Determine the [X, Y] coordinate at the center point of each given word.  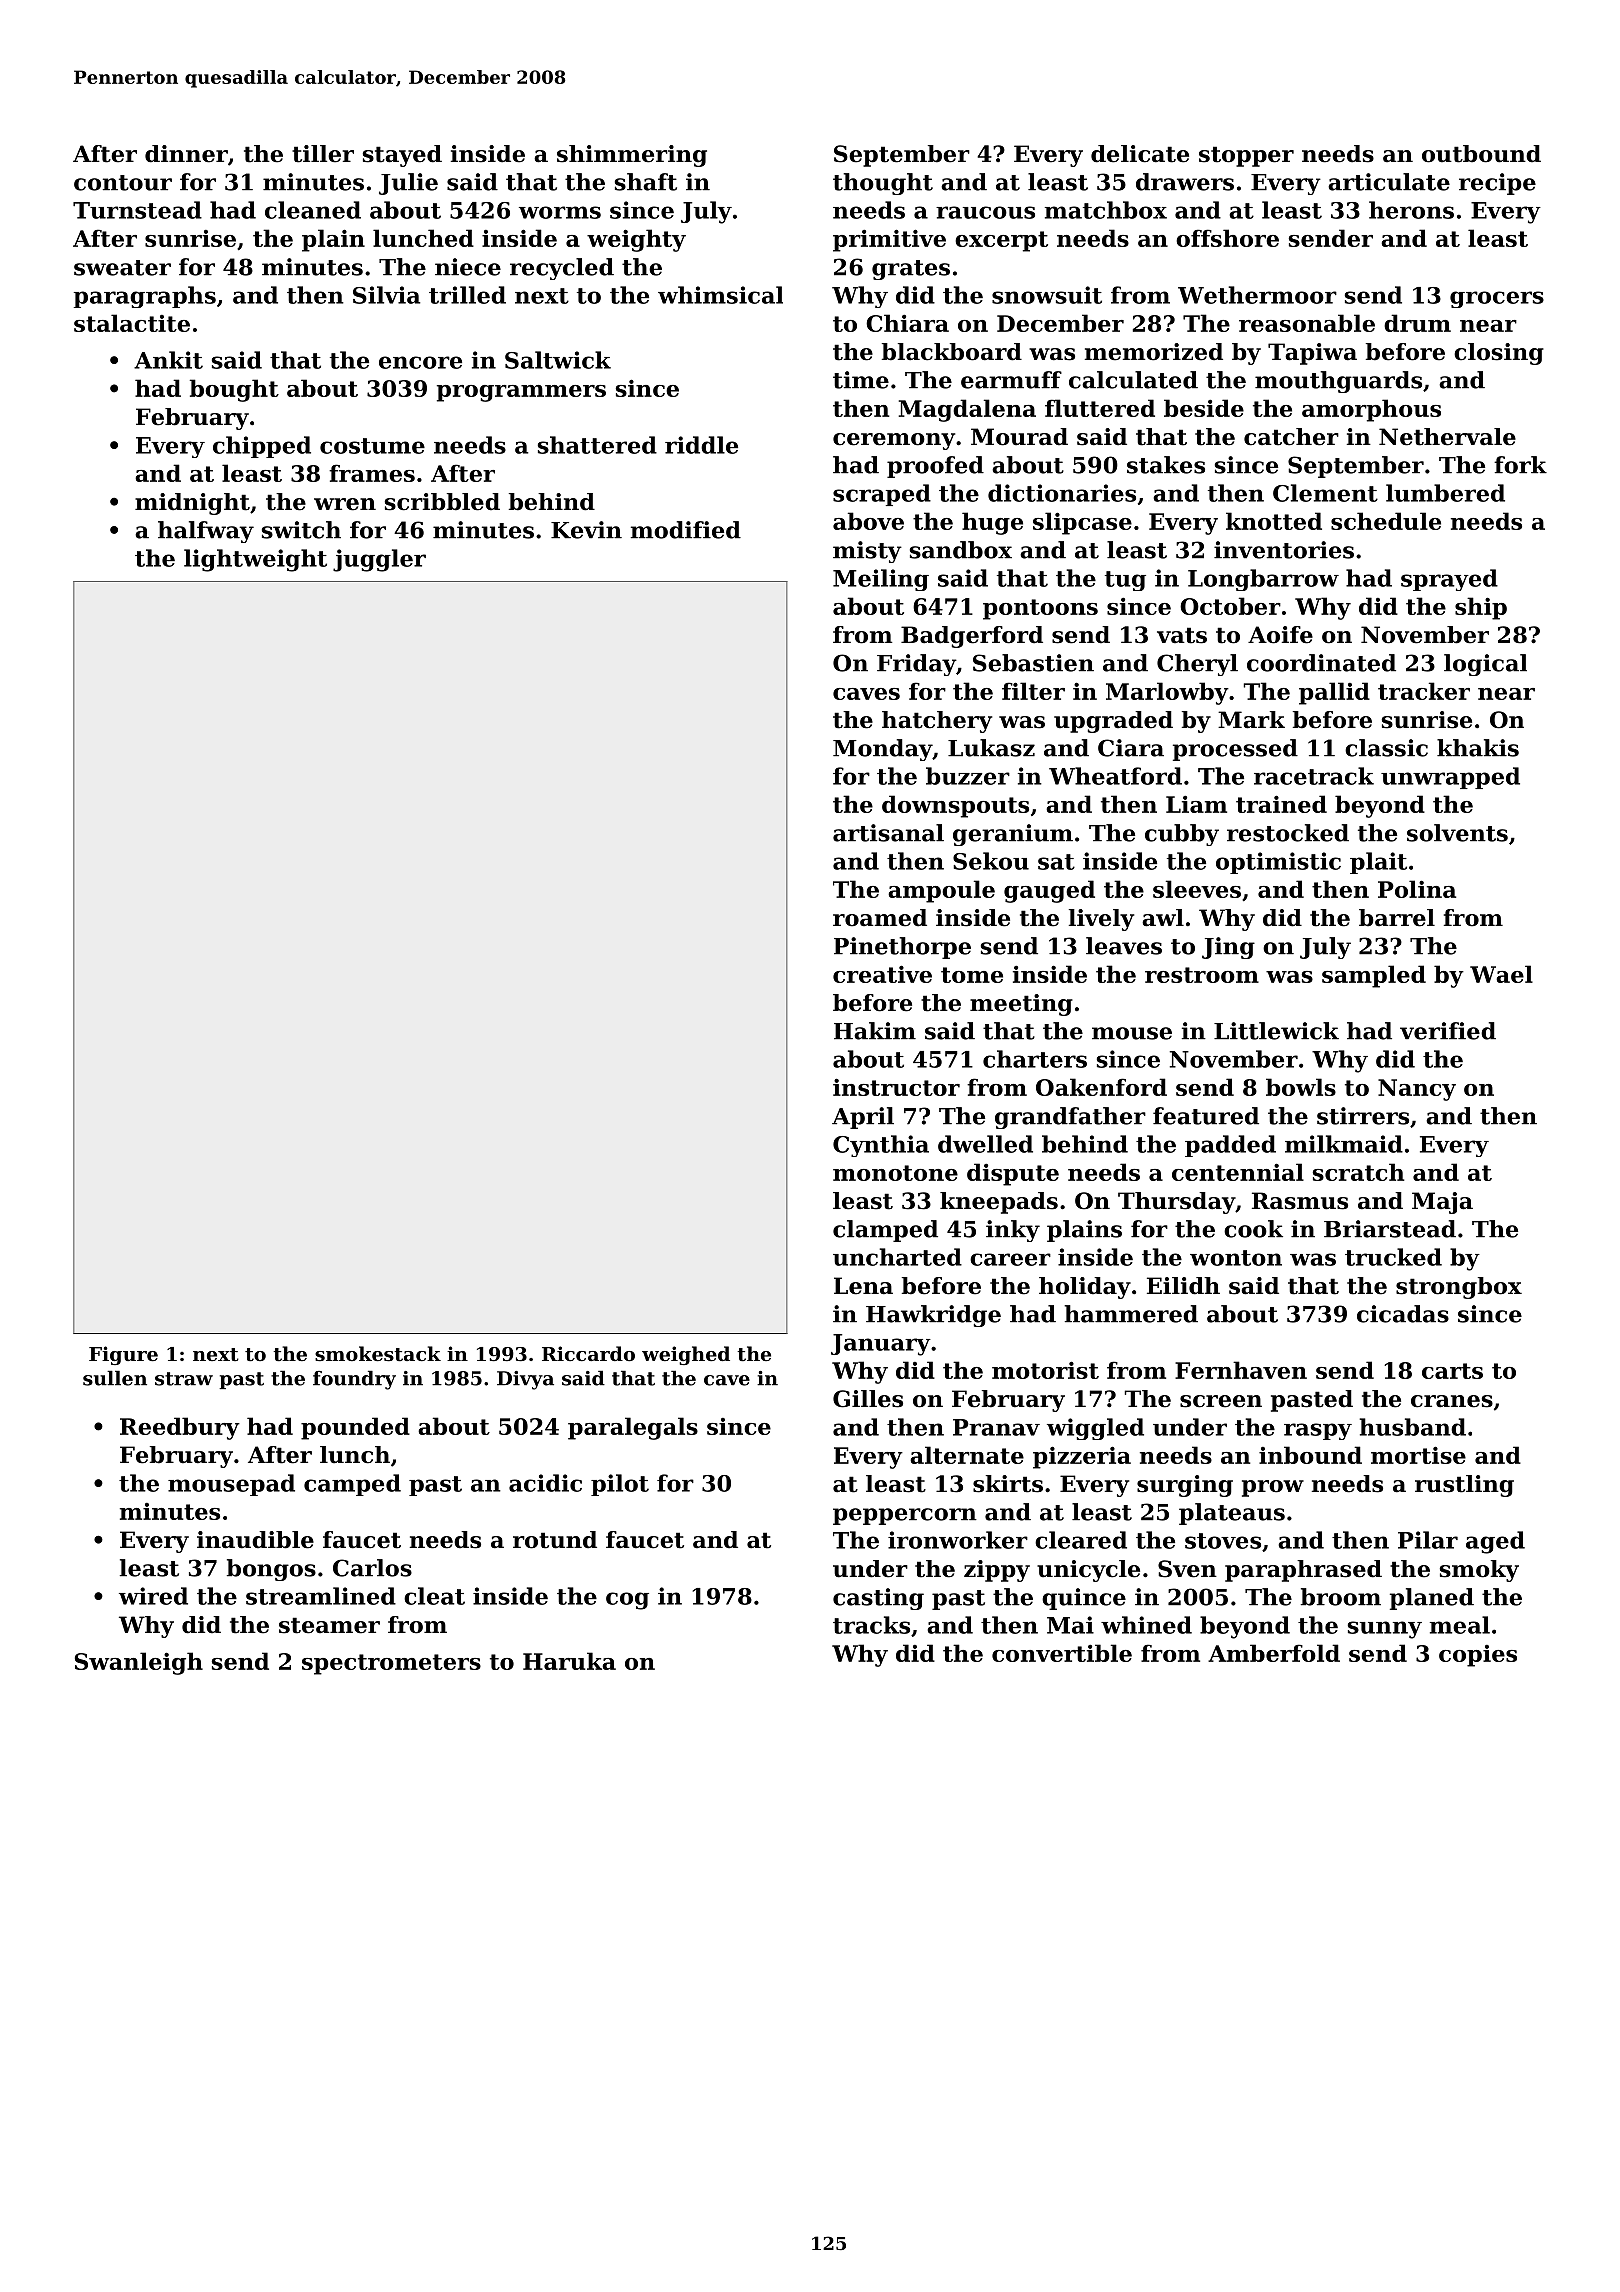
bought [234, 390]
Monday [882, 750]
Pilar [1428, 1540]
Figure [123, 1355]
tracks [871, 1625]
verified [1448, 1031]
